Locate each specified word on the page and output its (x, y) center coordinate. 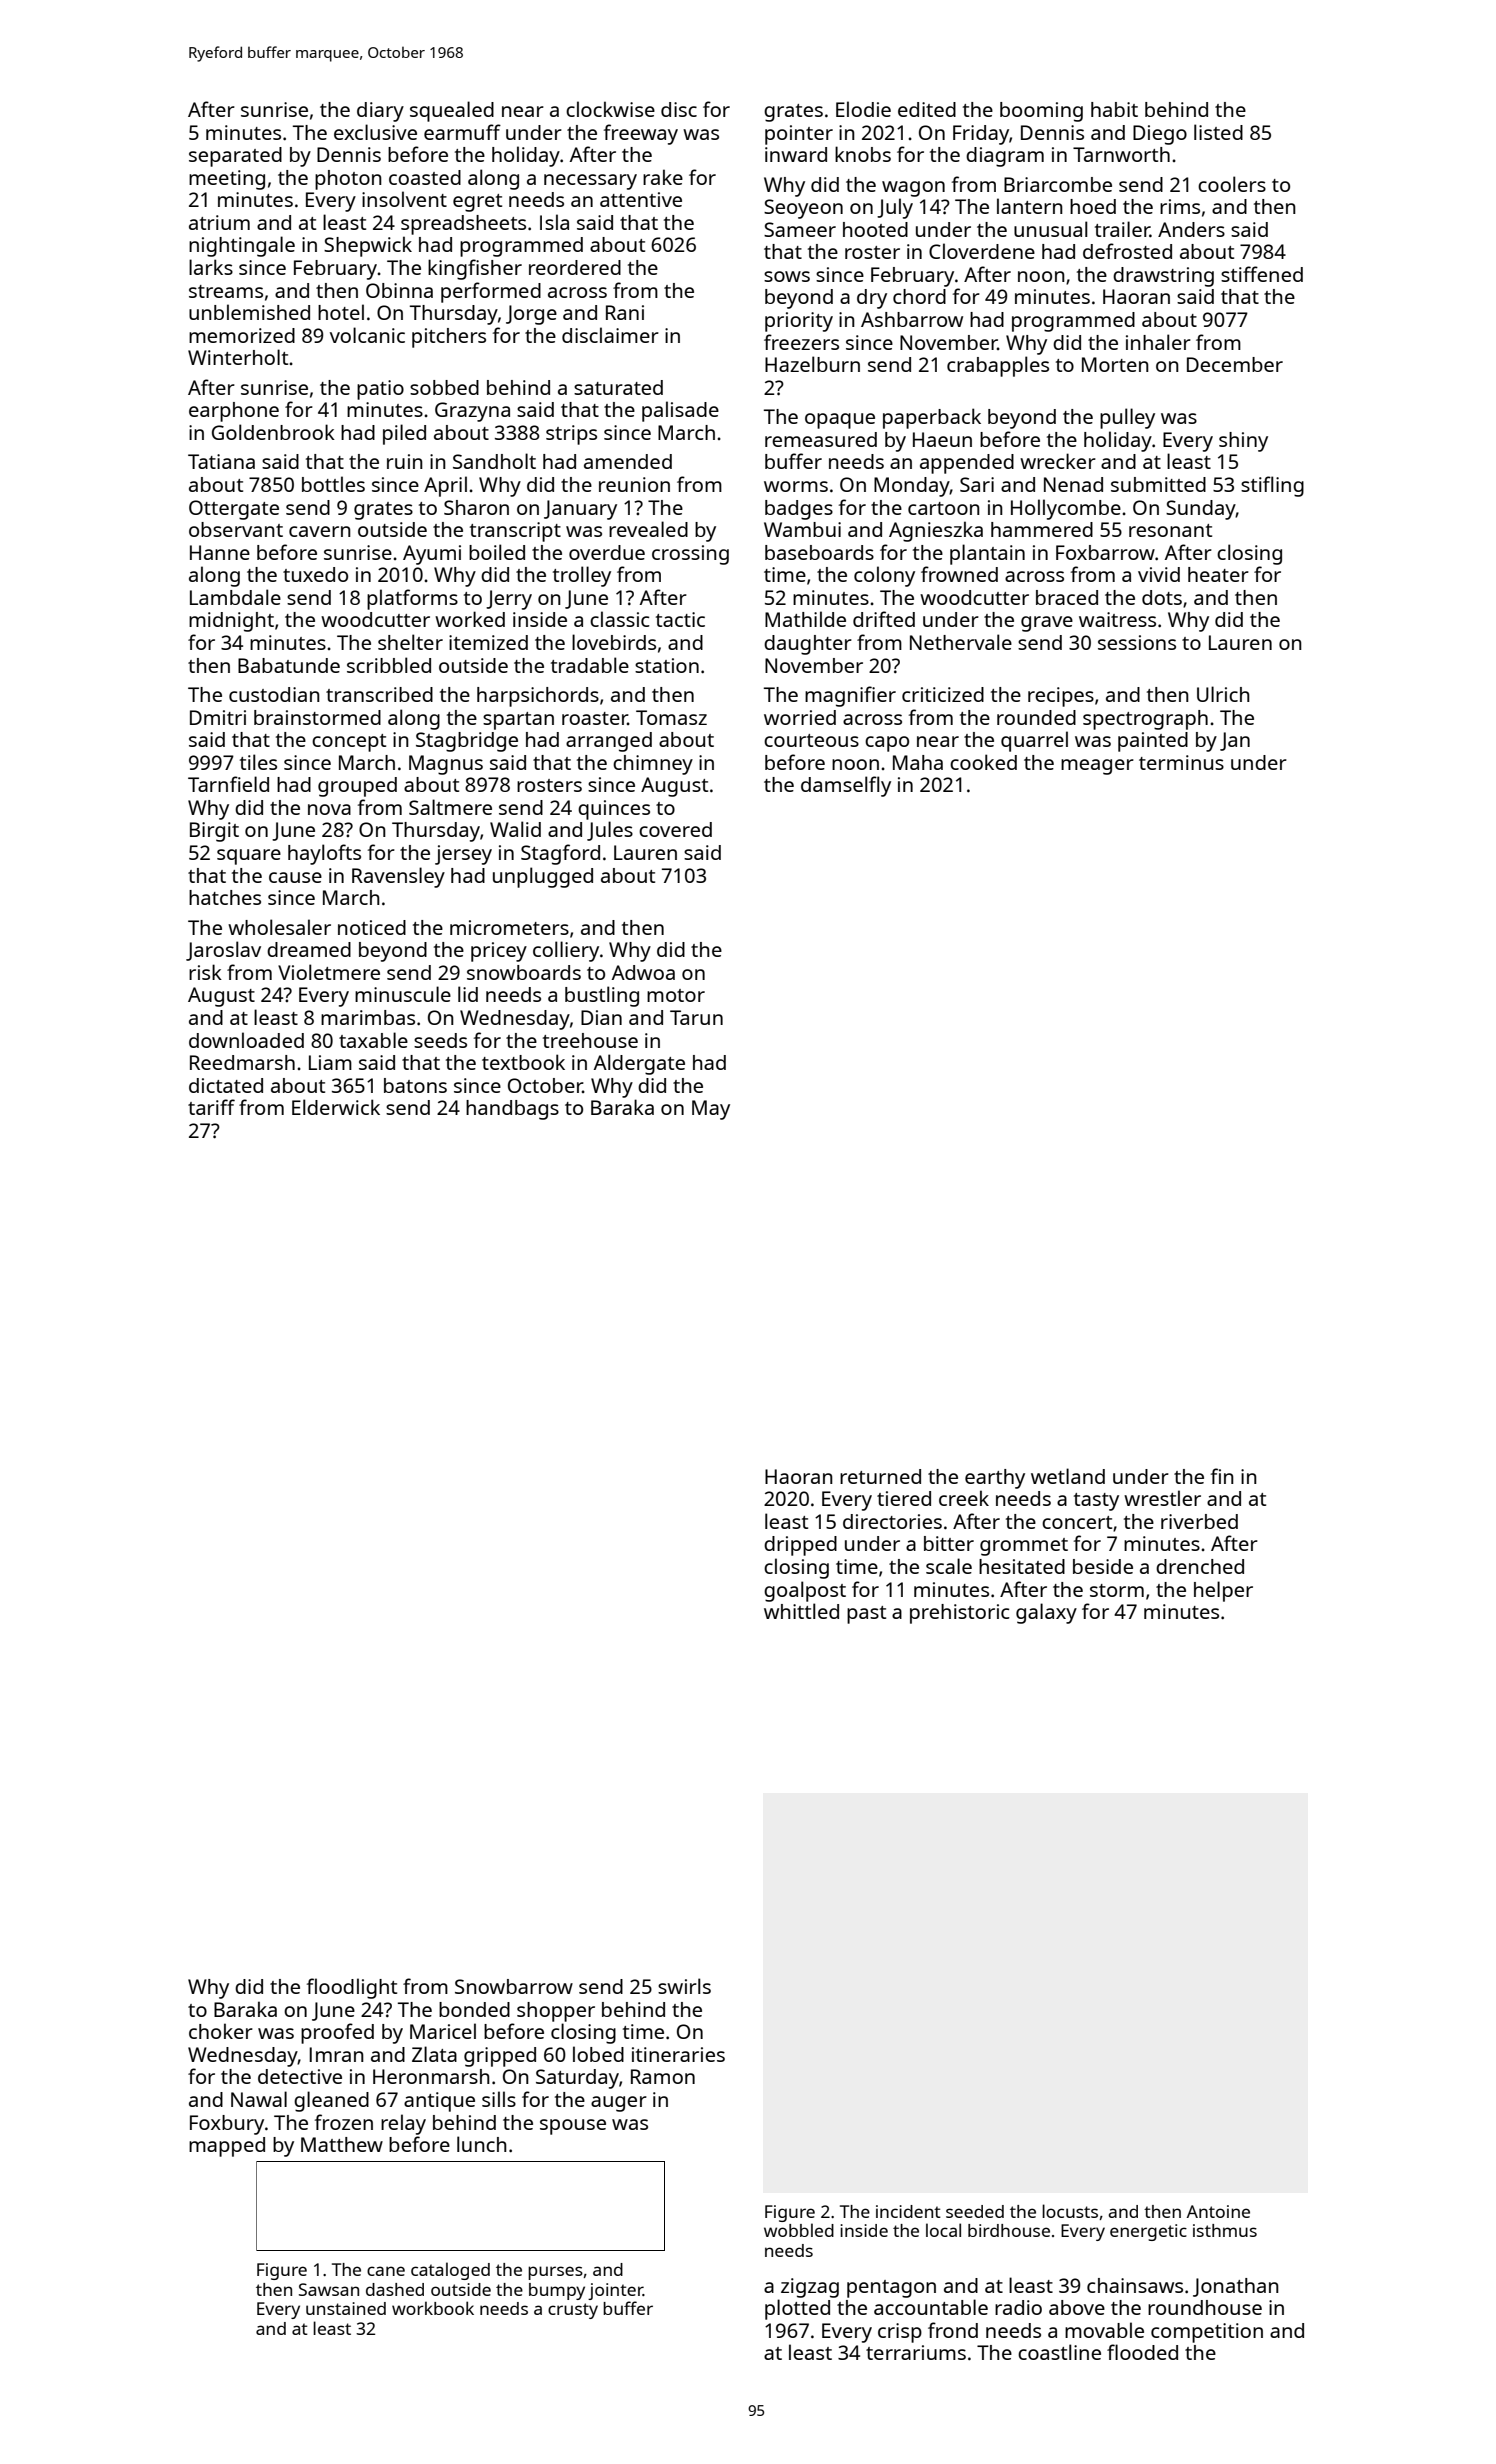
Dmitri (218, 717)
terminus (1181, 762)
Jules (610, 831)
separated (235, 157)
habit (1114, 109)
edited (927, 109)
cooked (983, 762)
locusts (1070, 2211)
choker (221, 2031)
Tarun (696, 1017)
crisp (900, 2333)
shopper (556, 2012)
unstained (346, 2308)
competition (1207, 2333)
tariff (211, 1107)
